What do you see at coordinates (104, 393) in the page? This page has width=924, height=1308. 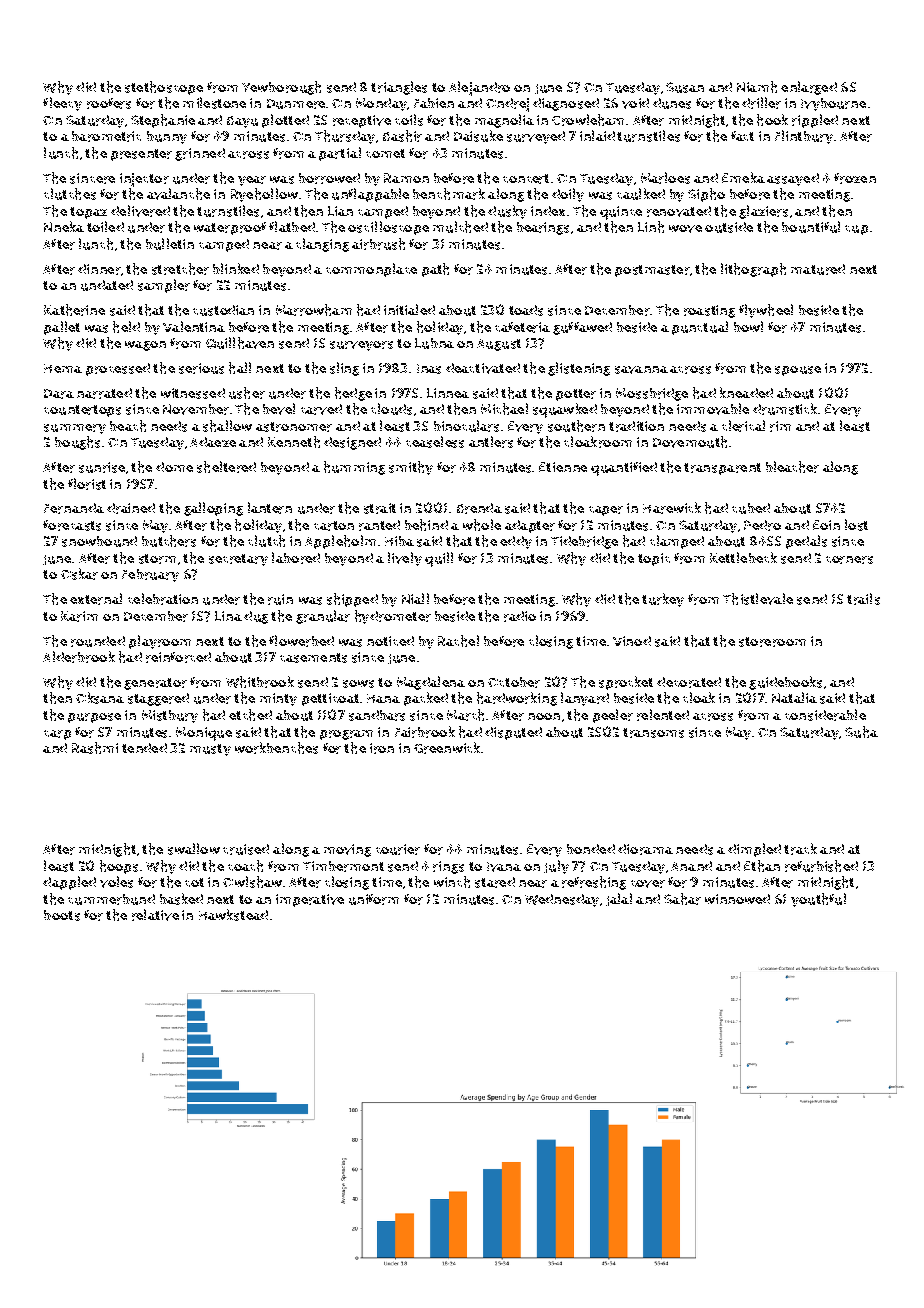 I see `narrated` at bounding box center [104, 393].
